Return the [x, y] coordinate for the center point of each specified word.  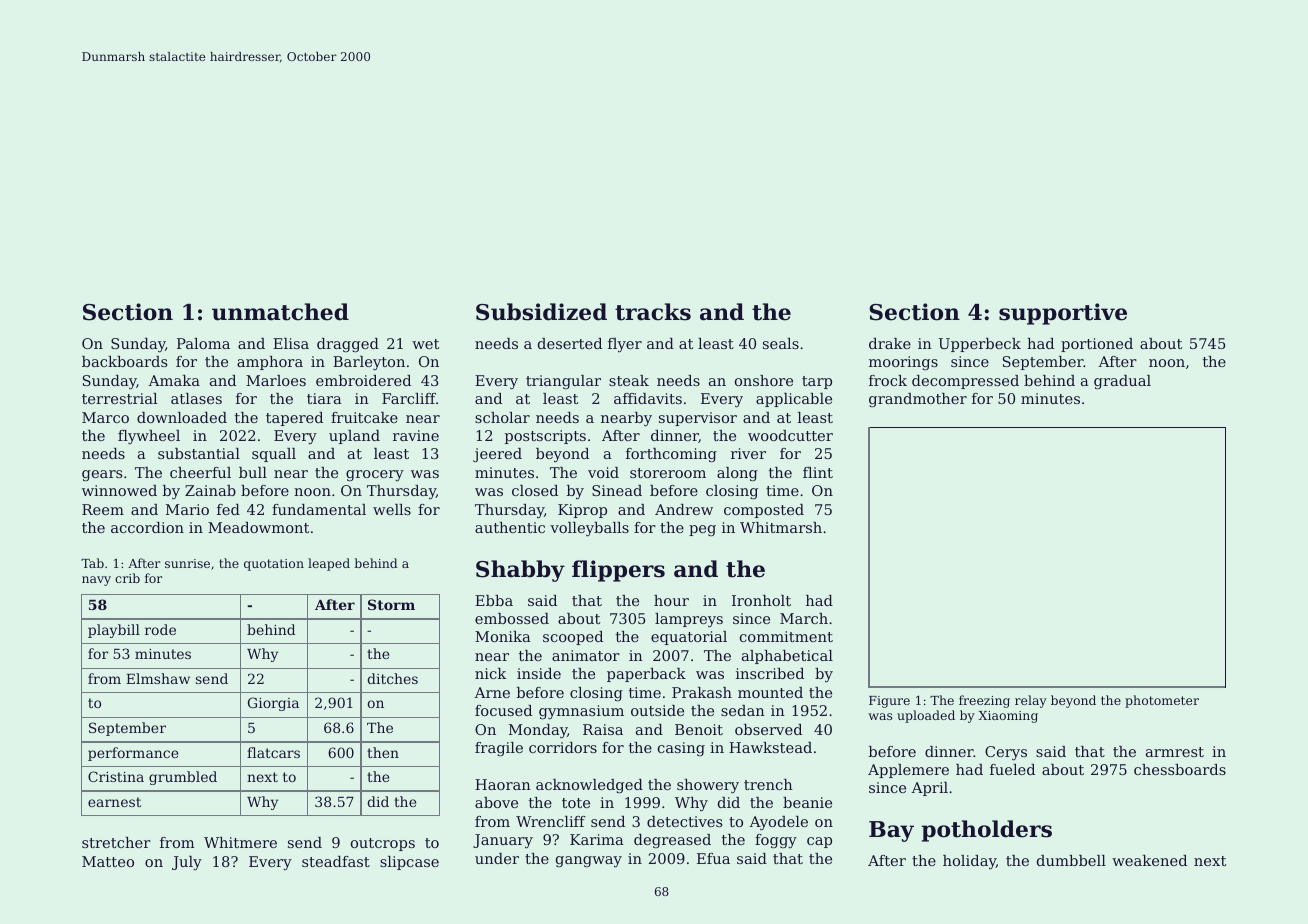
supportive [1063, 314]
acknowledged [589, 786]
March [804, 618]
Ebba [494, 600]
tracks [653, 312]
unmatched [280, 312]
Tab [92, 563]
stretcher [116, 842]
